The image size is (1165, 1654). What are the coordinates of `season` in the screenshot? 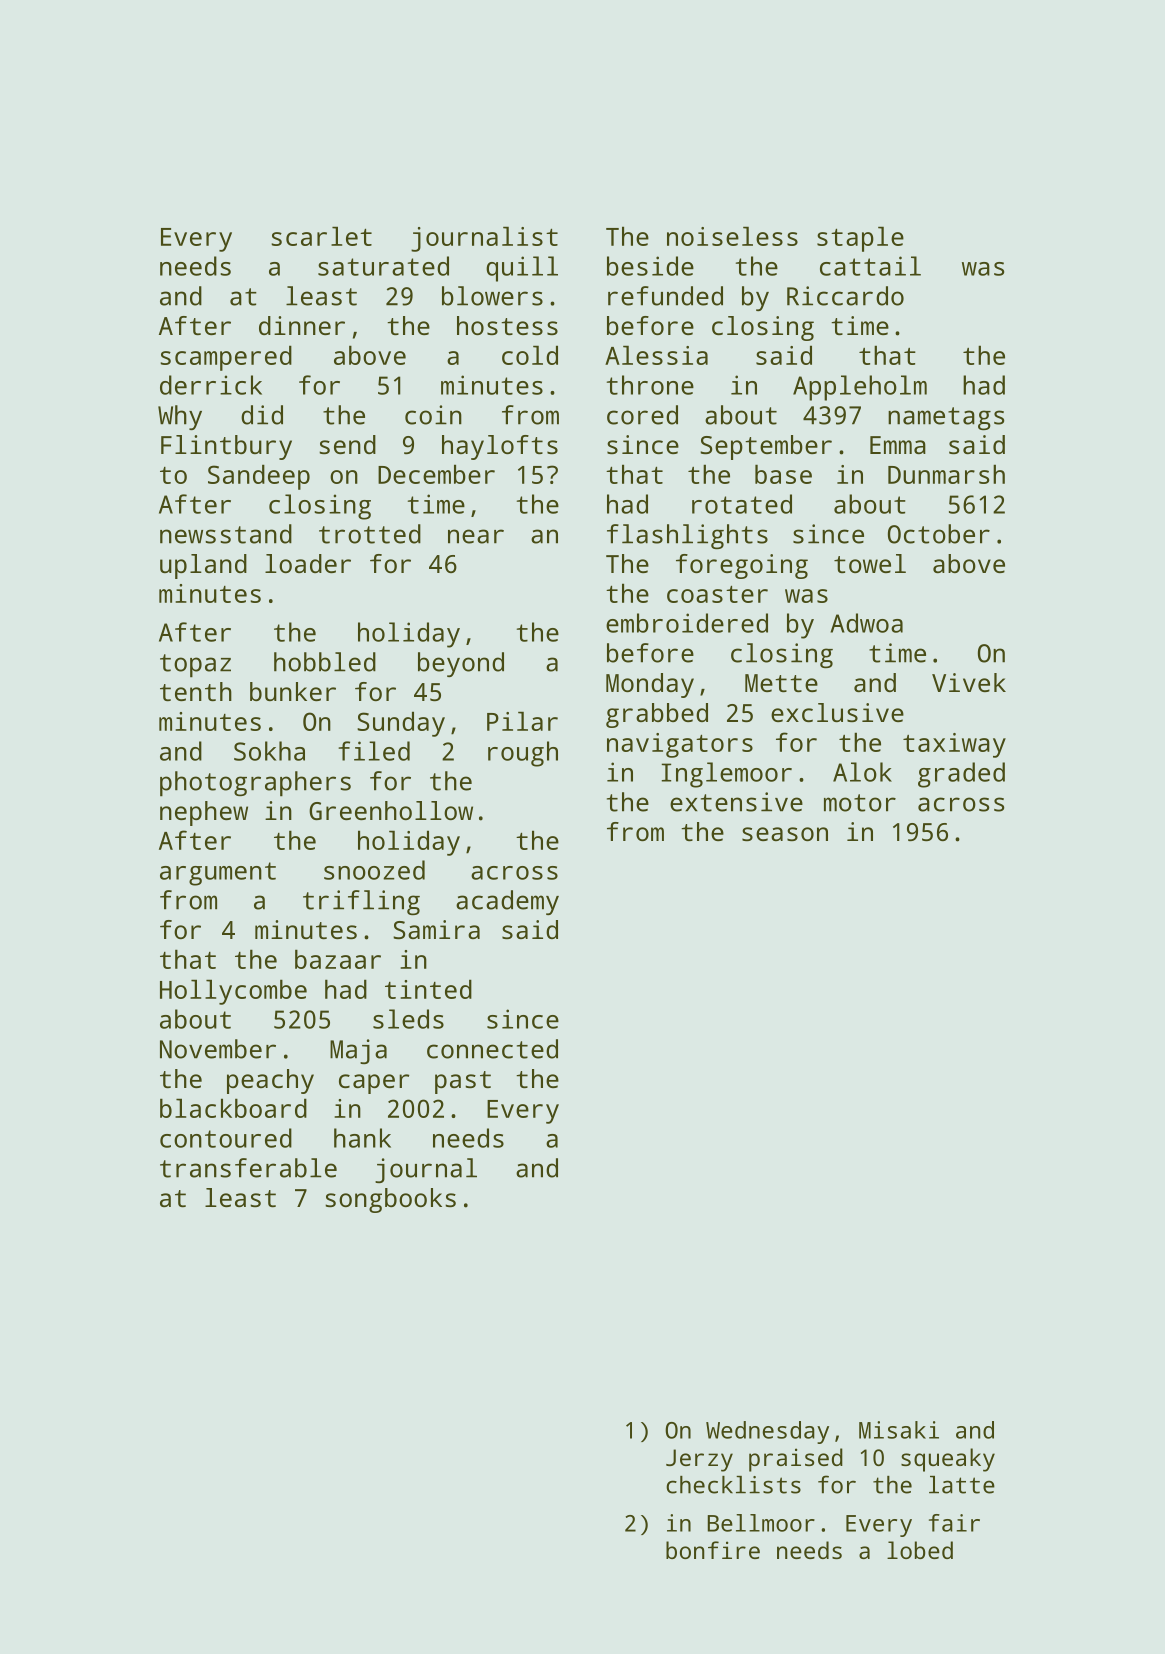 It's located at (785, 834).
